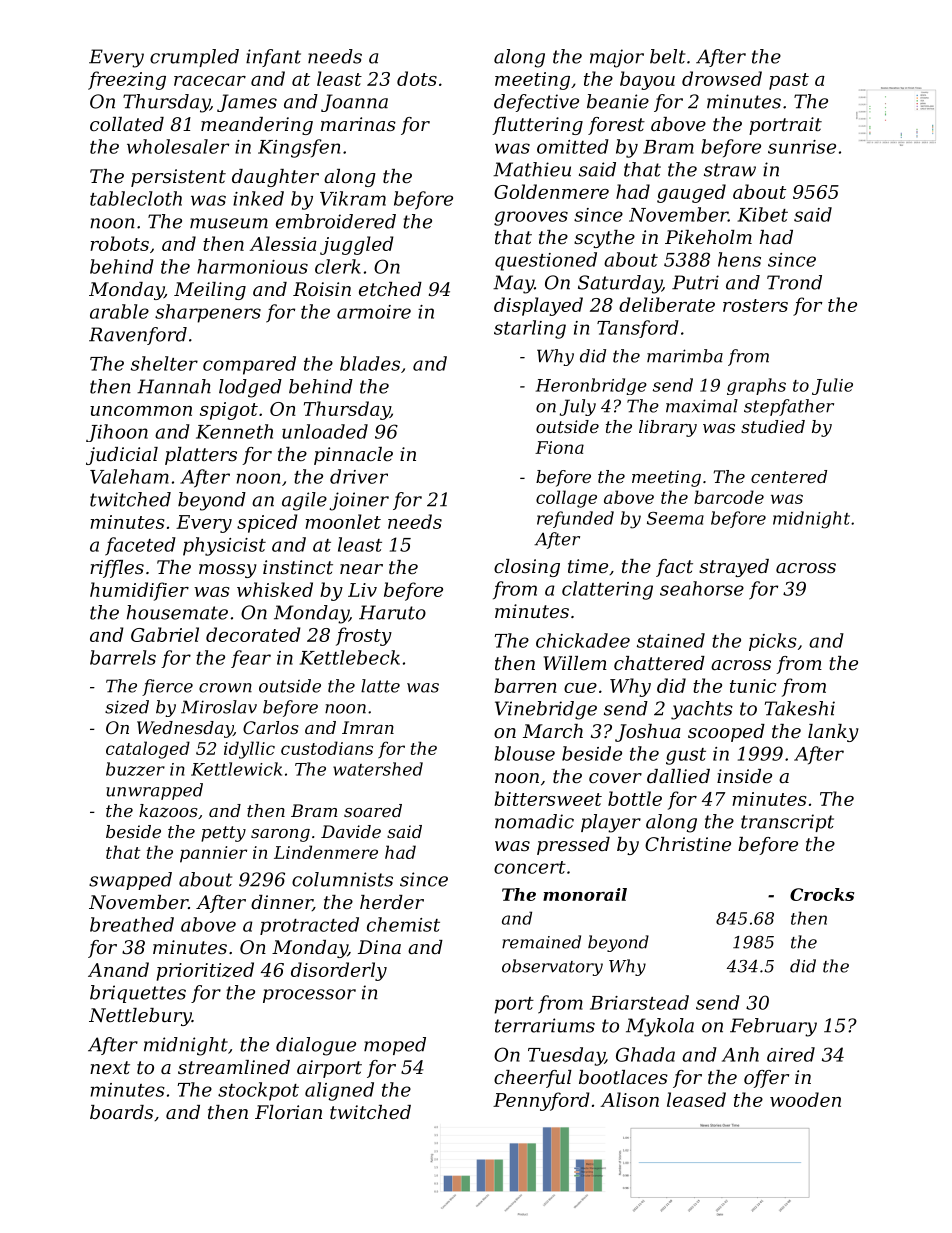 The height and width of the document is (1233, 952). Describe the element at coordinates (178, 146) in the document. I see `wholesaler` at that location.
